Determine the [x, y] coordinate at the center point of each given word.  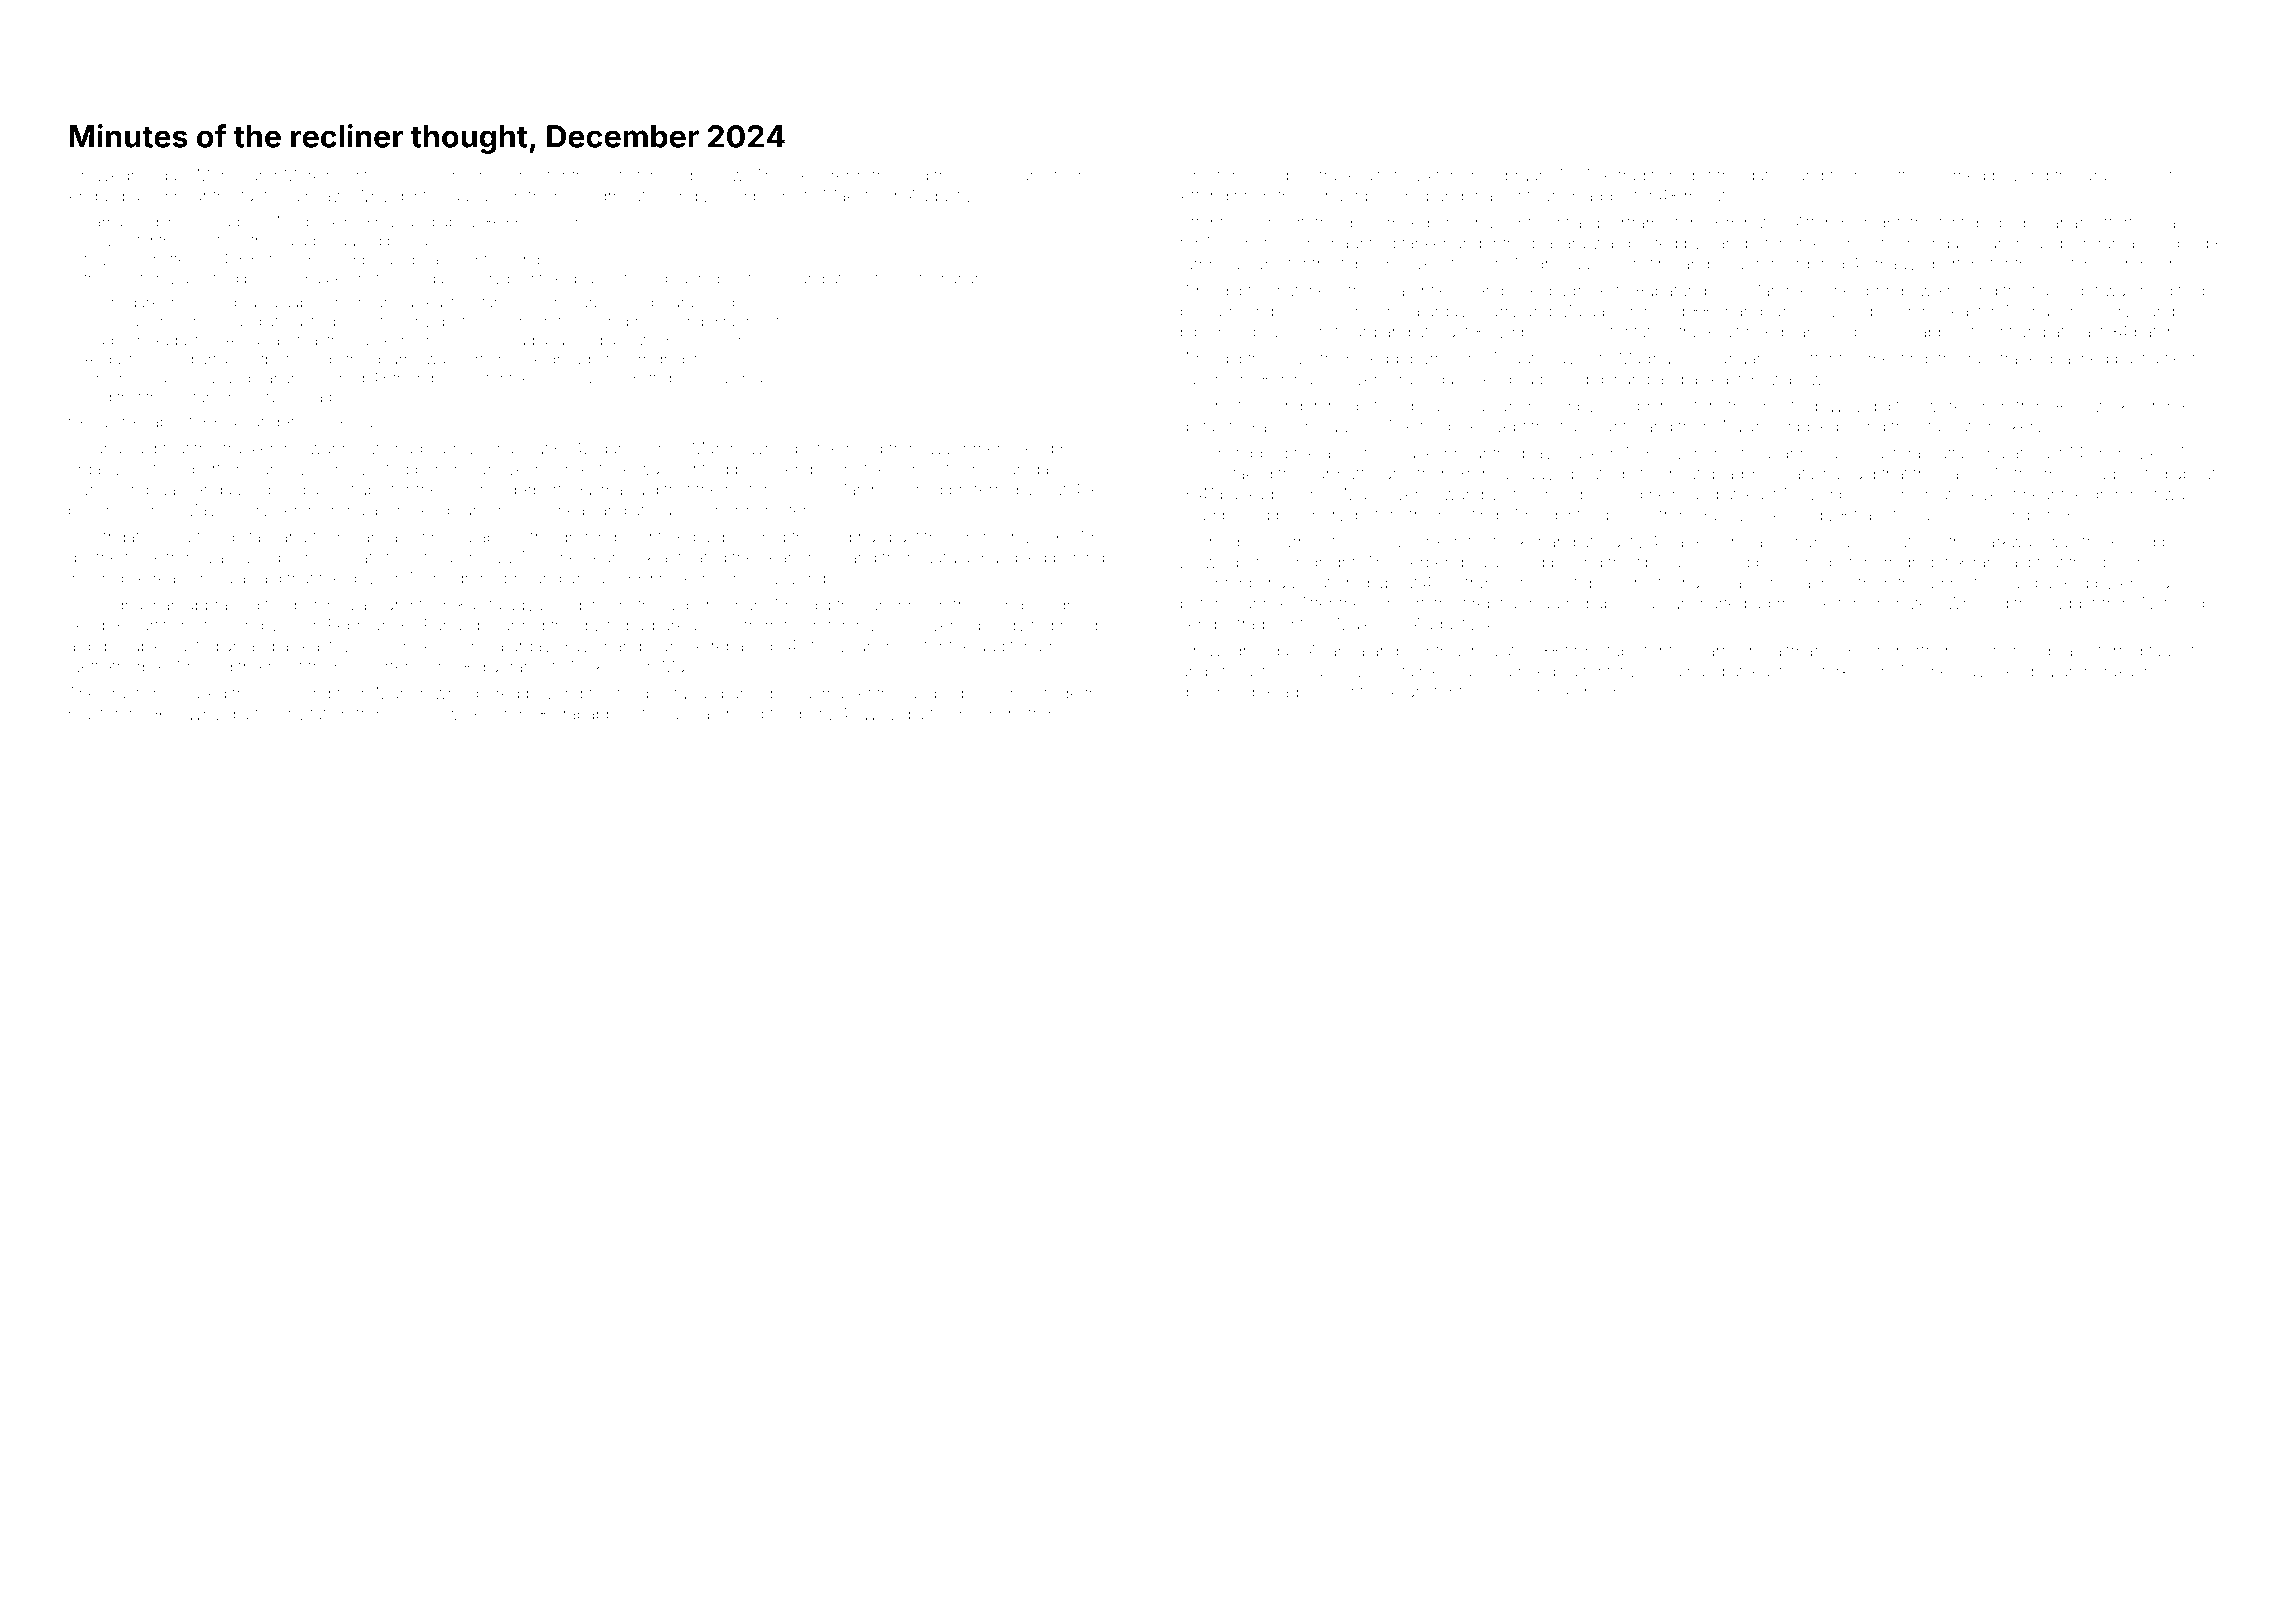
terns [541, 223]
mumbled [1011, 557]
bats [365, 557]
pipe [1196, 333]
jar [1785, 455]
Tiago [104, 341]
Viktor [1434, 175]
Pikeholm [1586, 691]
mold [864, 448]
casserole [1761, 583]
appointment [1966, 333]
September [782, 715]
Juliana [95, 448]
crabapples [595, 715]
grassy [2108, 178]
